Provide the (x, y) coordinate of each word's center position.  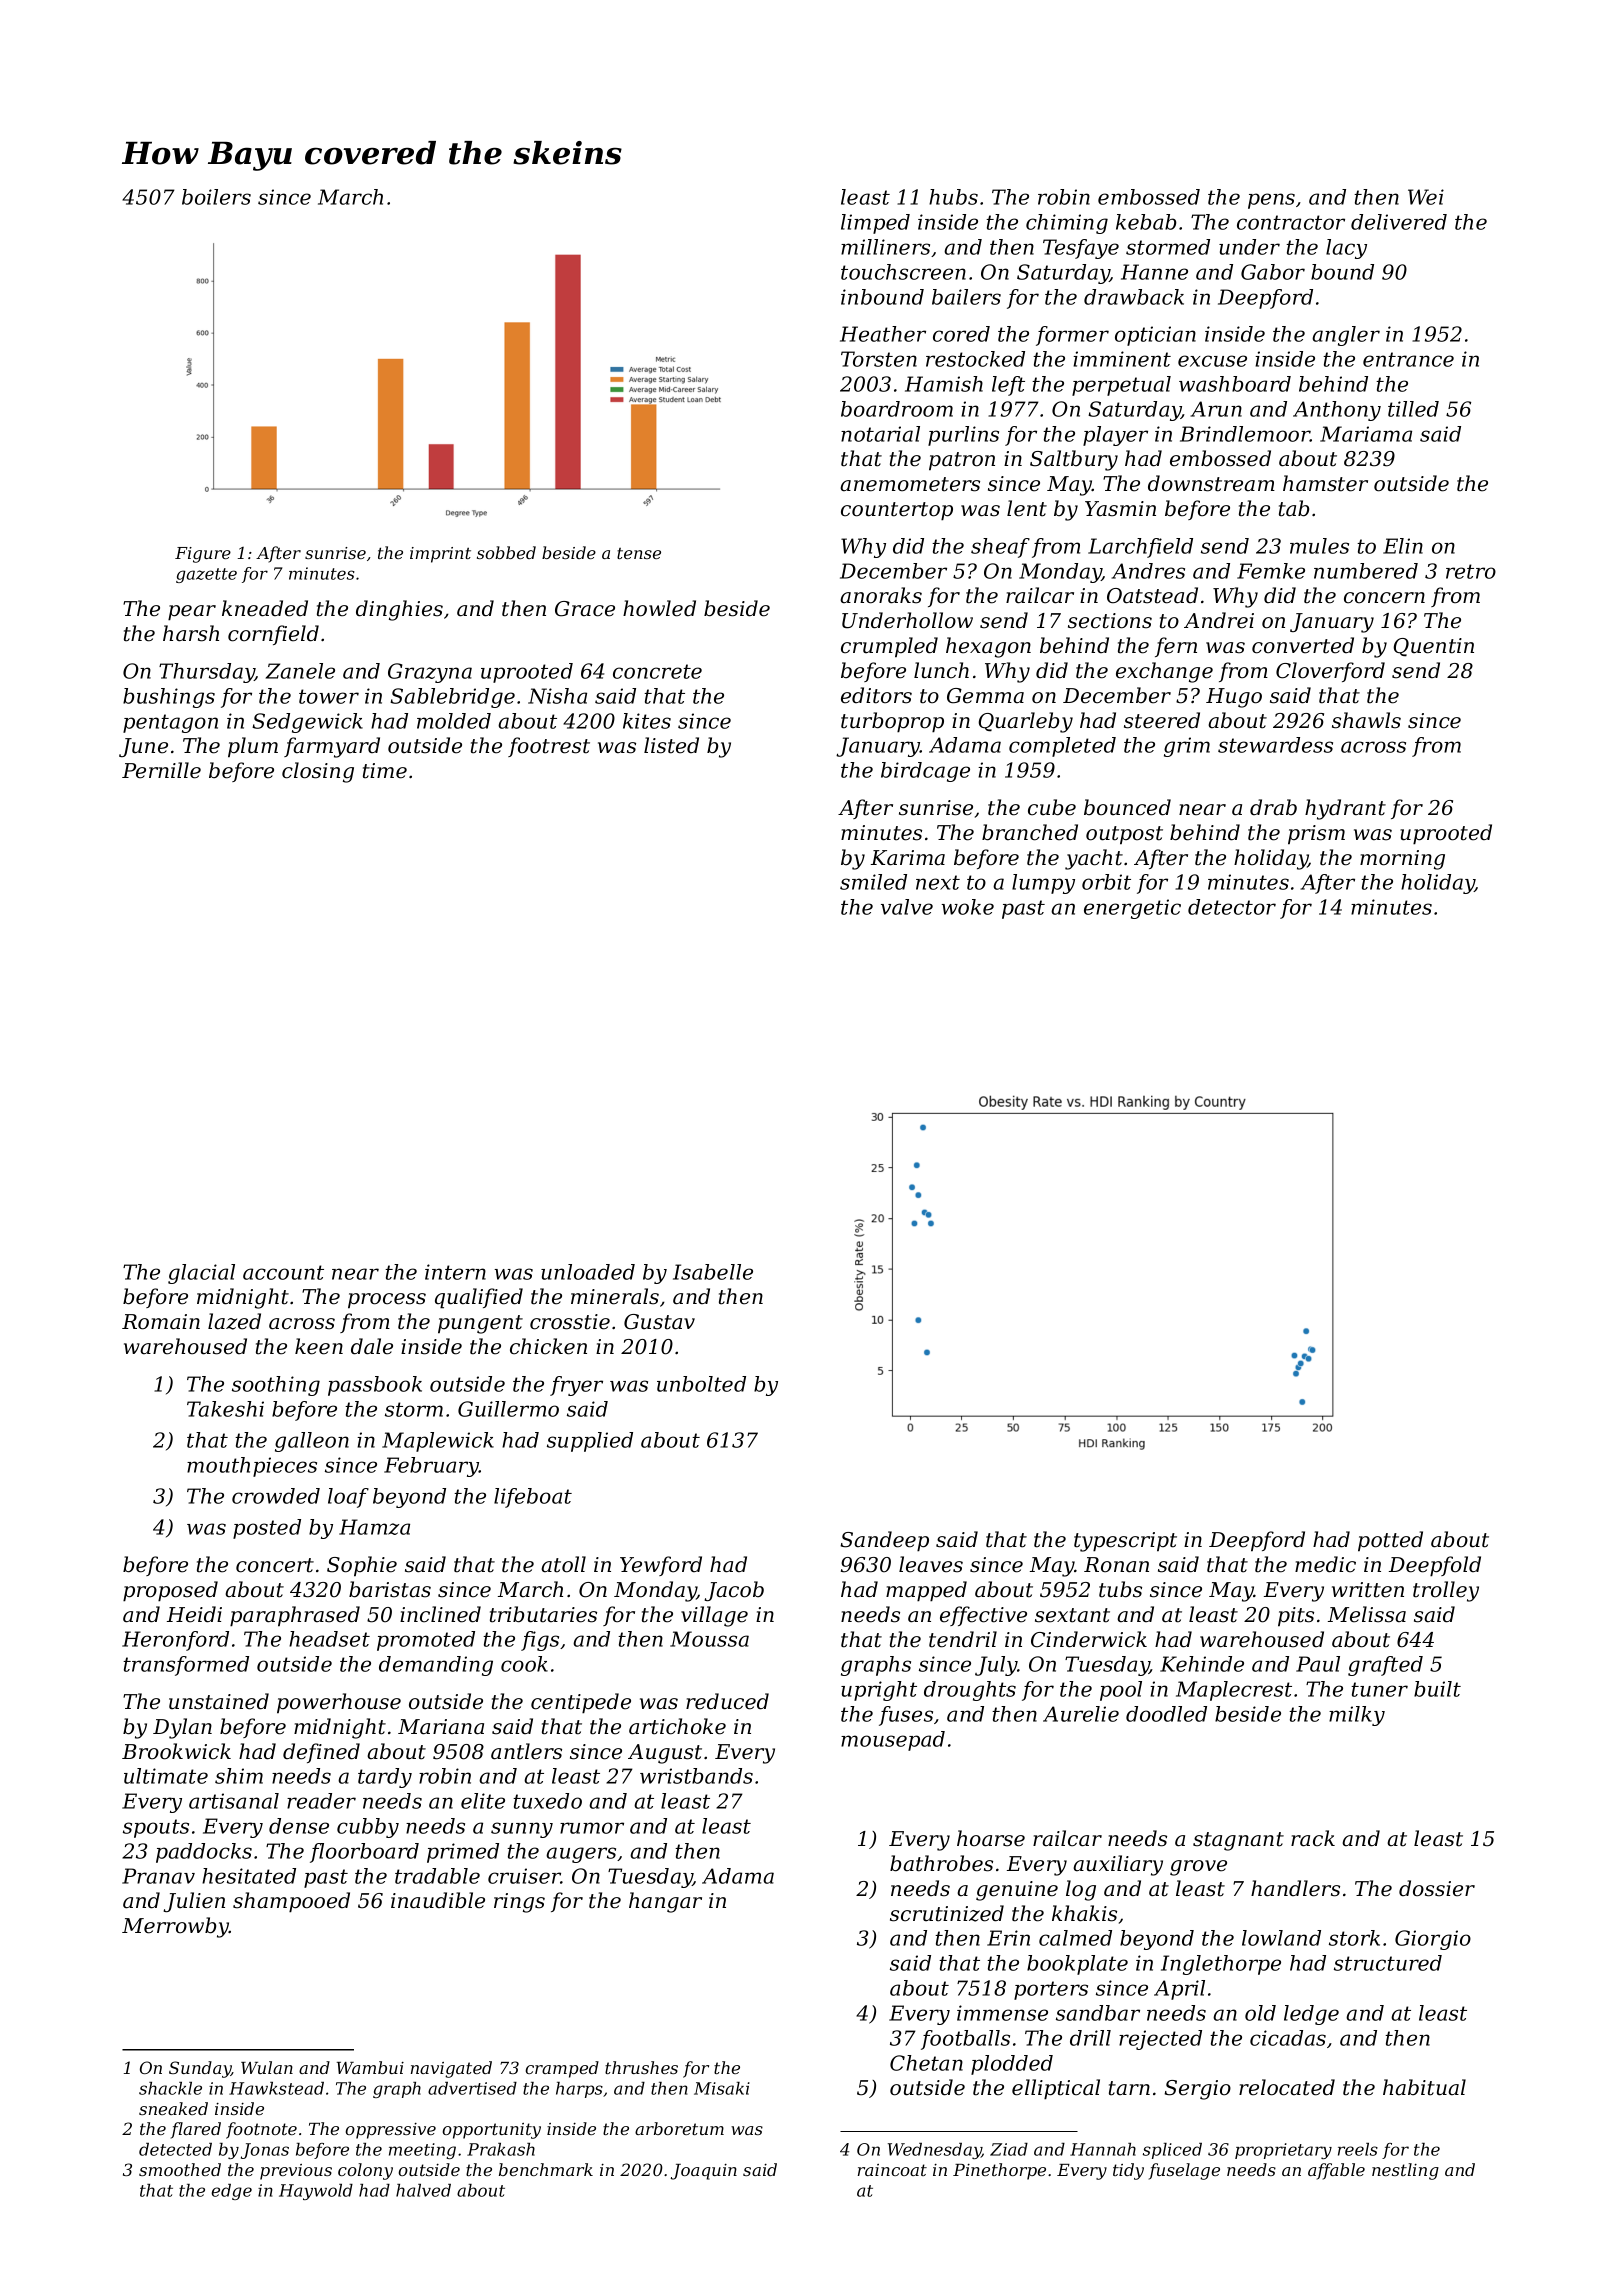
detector (1232, 907)
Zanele (300, 671)
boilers (216, 197)
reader (321, 1801)
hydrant (1345, 809)
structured (1388, 1963)
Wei (1426, 197)
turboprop (892, 722)
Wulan (267, 2067)
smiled (873, 882)
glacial (201, 1274)
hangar (665, 1902)
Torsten (879, 359)
